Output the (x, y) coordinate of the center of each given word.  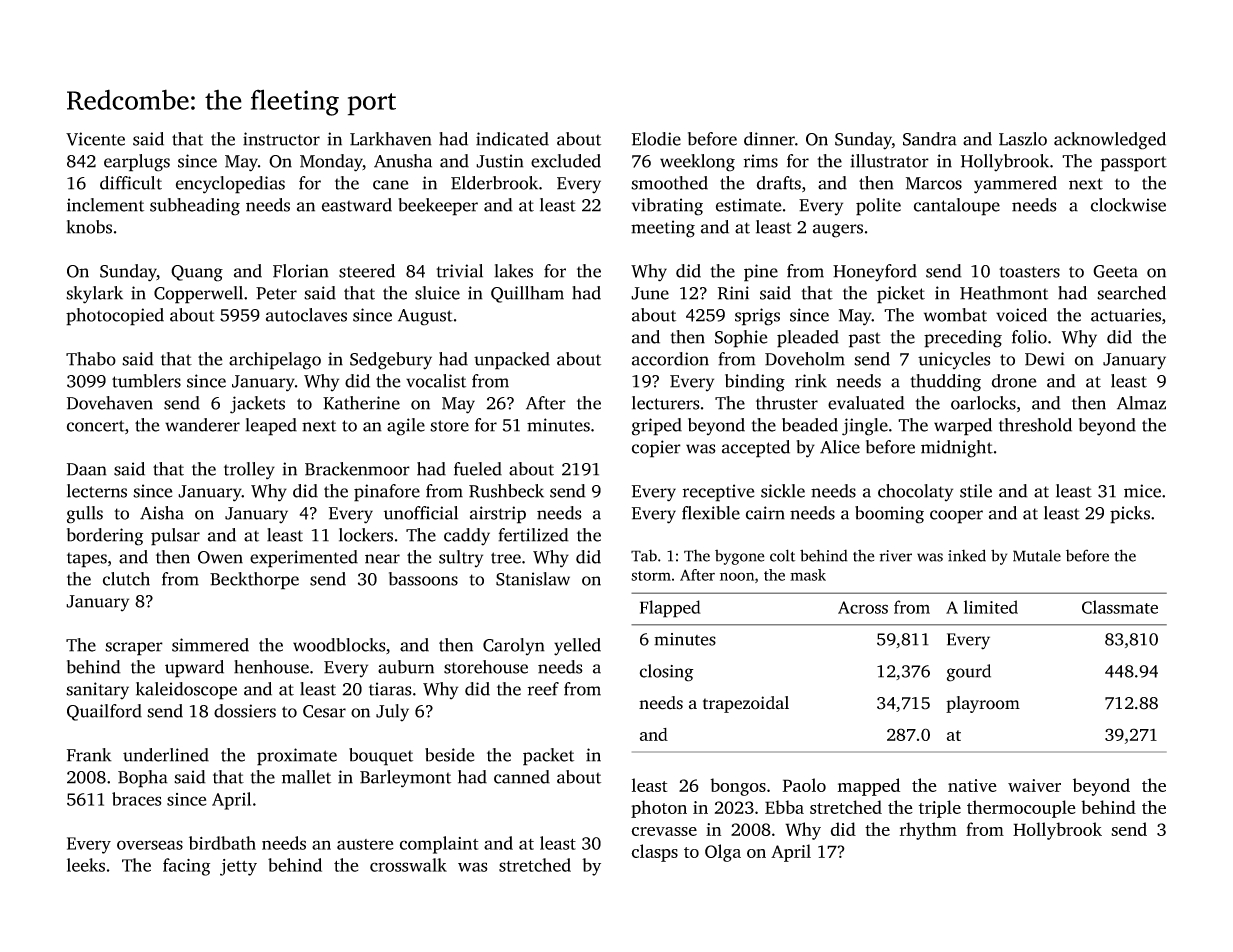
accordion (670, 359)
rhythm (928, 831)
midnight (957, 449)
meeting (663, 229)
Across (863, 607)
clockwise (1128, 205)
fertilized (533, 535)
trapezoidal (746, 704)
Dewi (1045, 359)
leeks (86, 865)
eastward (357, 205)
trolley (249, 471)
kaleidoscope (186, 691)
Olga (723, 853)
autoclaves (306, 315)
